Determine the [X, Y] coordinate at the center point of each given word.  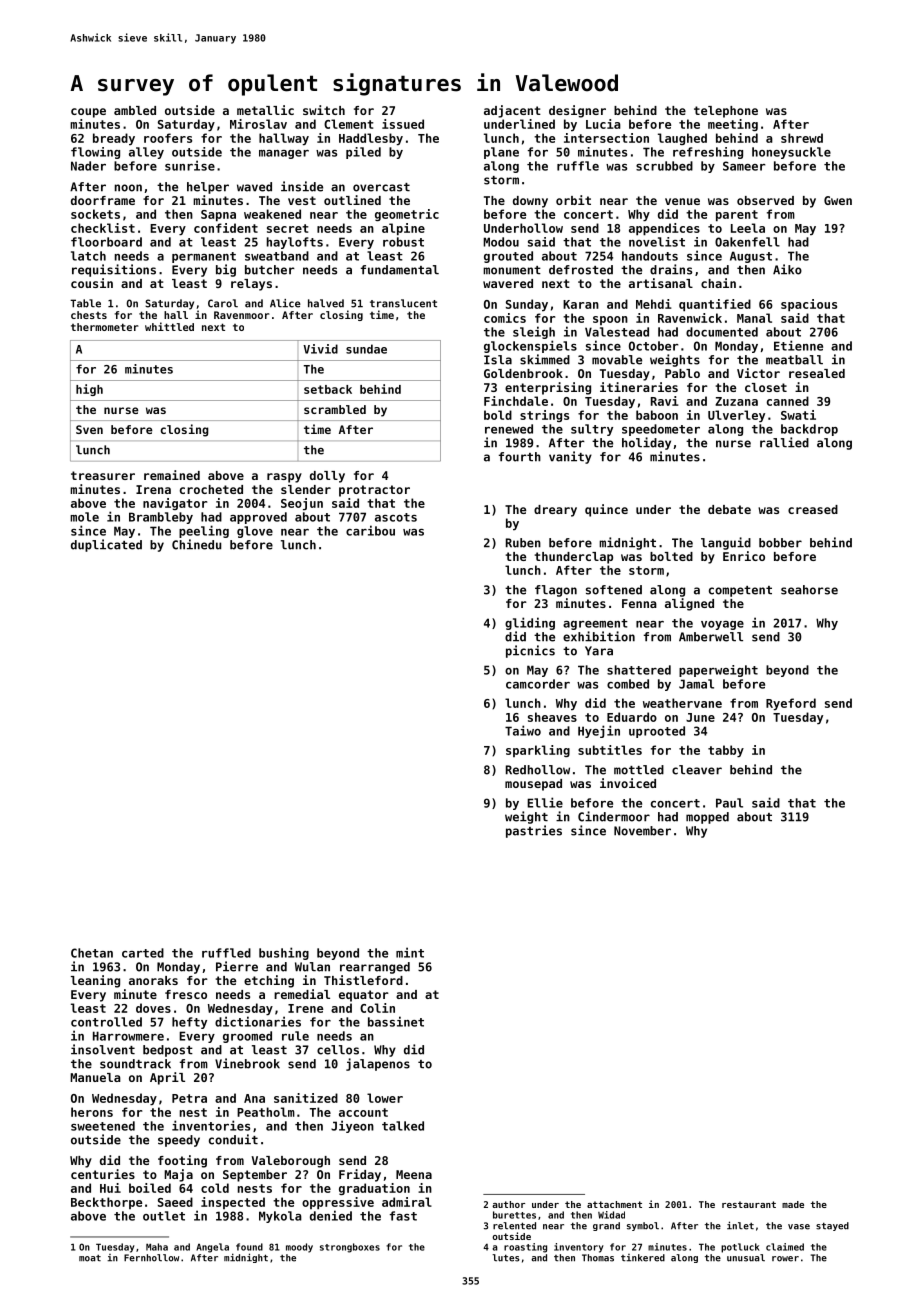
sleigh [534, 332]
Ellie [545, 802]
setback [328, 389]
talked [403, 1126]
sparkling [538, 751]
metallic [265, 110]
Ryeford [791, 704]
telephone [726, 112]
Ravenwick [690, 318]
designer [577, 111]
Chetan [92, 953]
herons [92, 1112]
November [642, 831]
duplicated [106, 545]
